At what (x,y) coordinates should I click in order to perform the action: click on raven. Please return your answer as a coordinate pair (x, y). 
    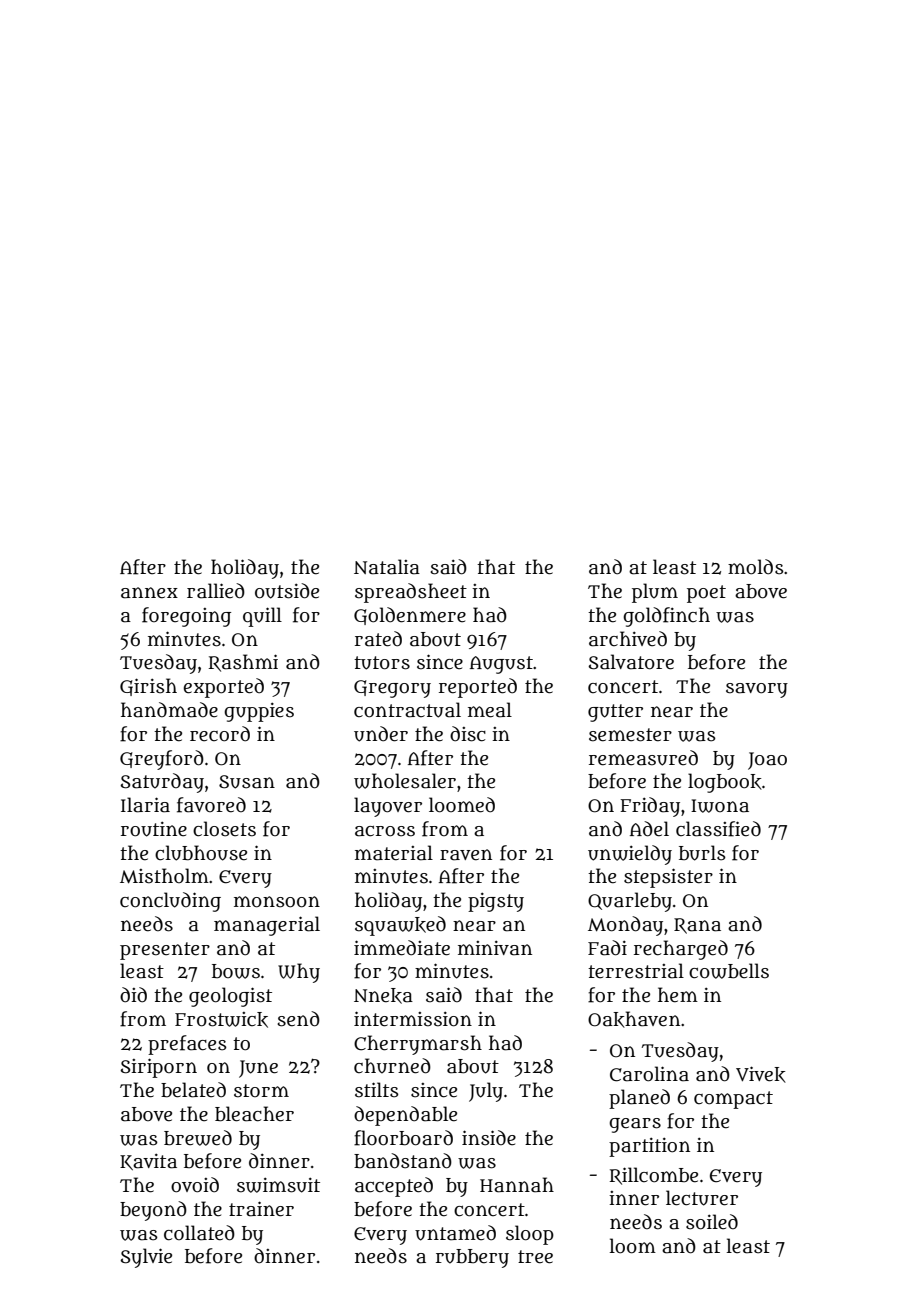
    Looking at the image, I should click on (466, 855).
